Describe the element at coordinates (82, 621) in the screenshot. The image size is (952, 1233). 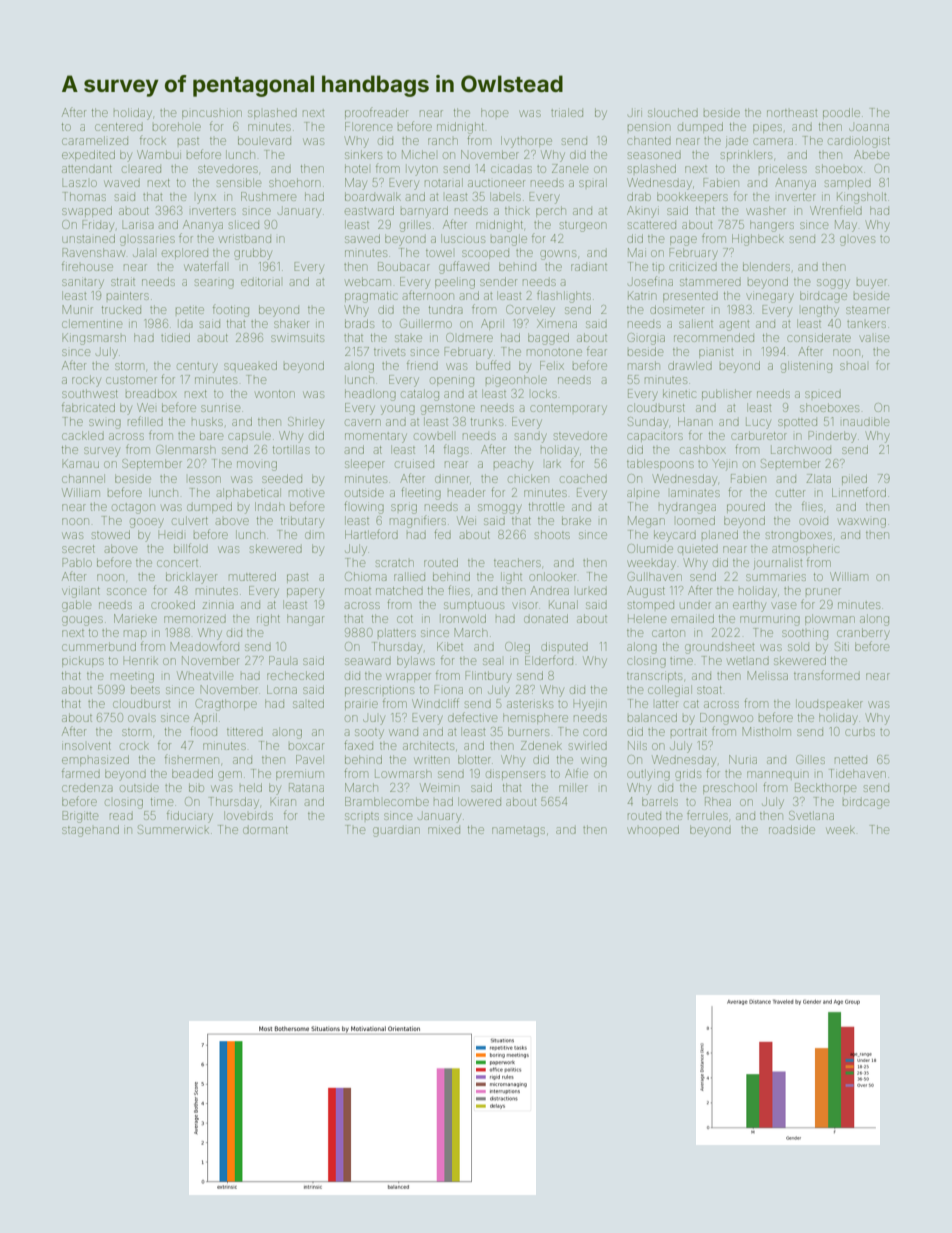
I see `gouges` at that location.
